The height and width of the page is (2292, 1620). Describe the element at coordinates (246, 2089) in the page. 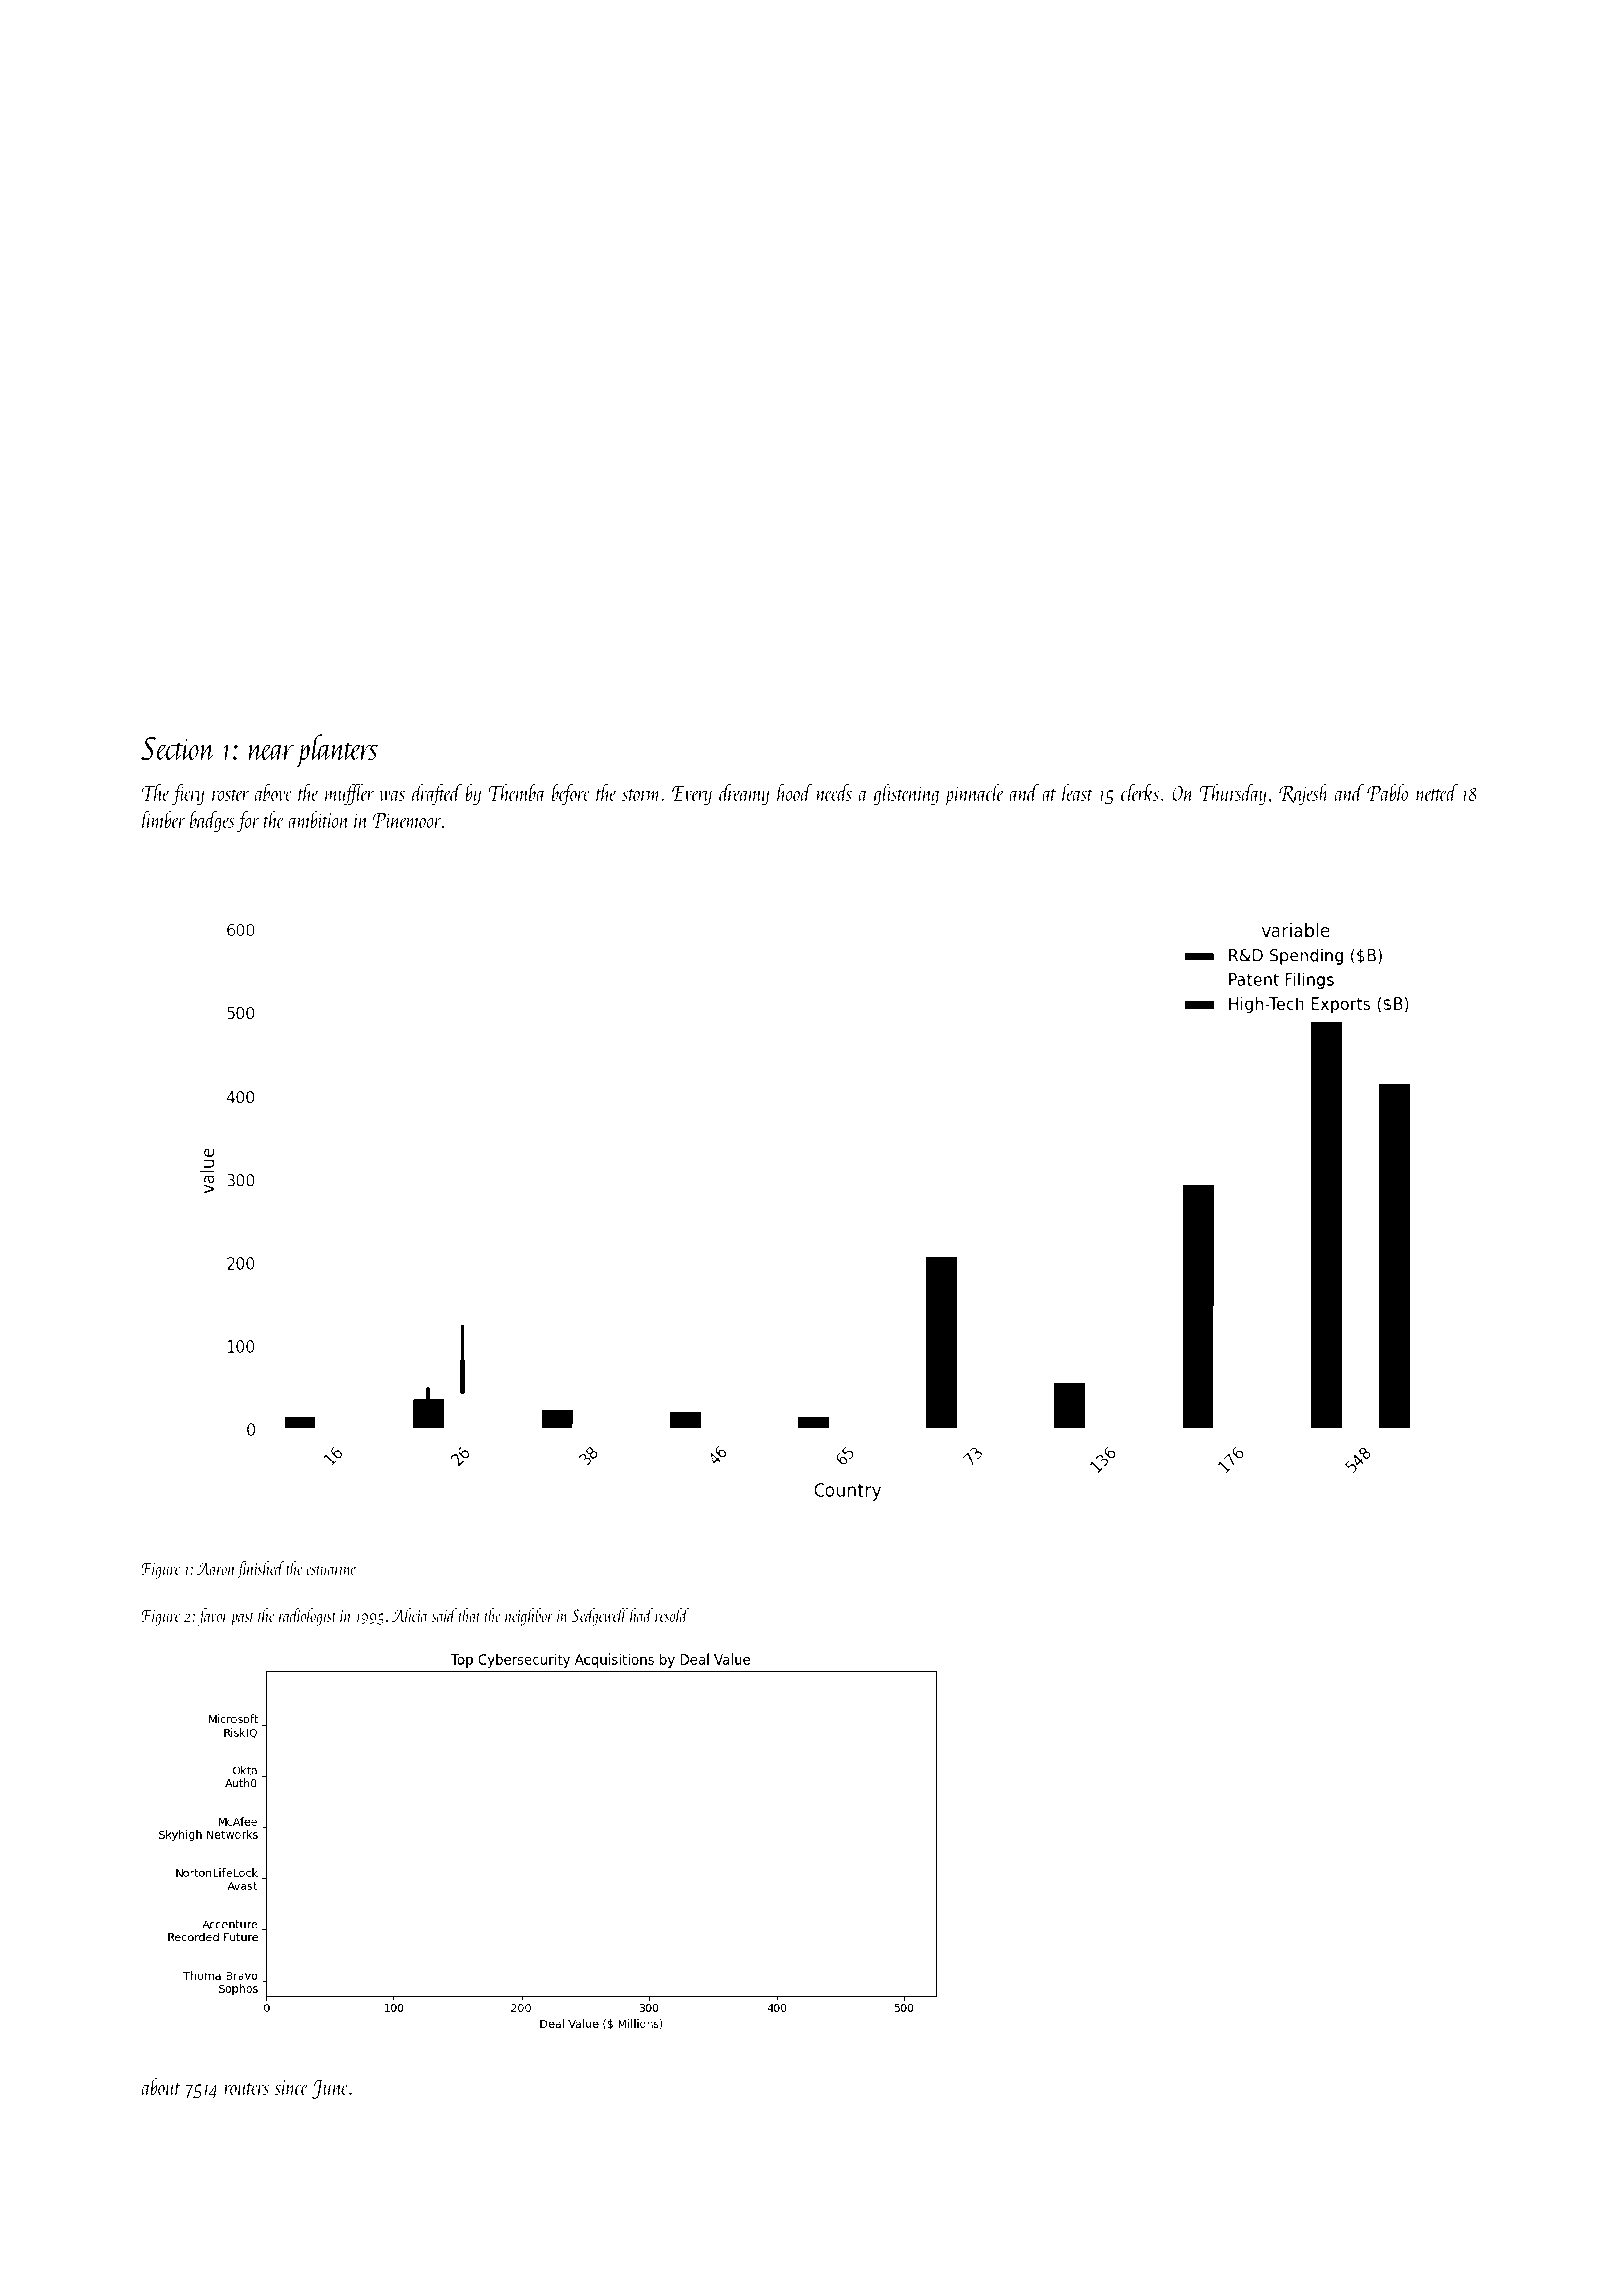

I see `routers` at that location.
